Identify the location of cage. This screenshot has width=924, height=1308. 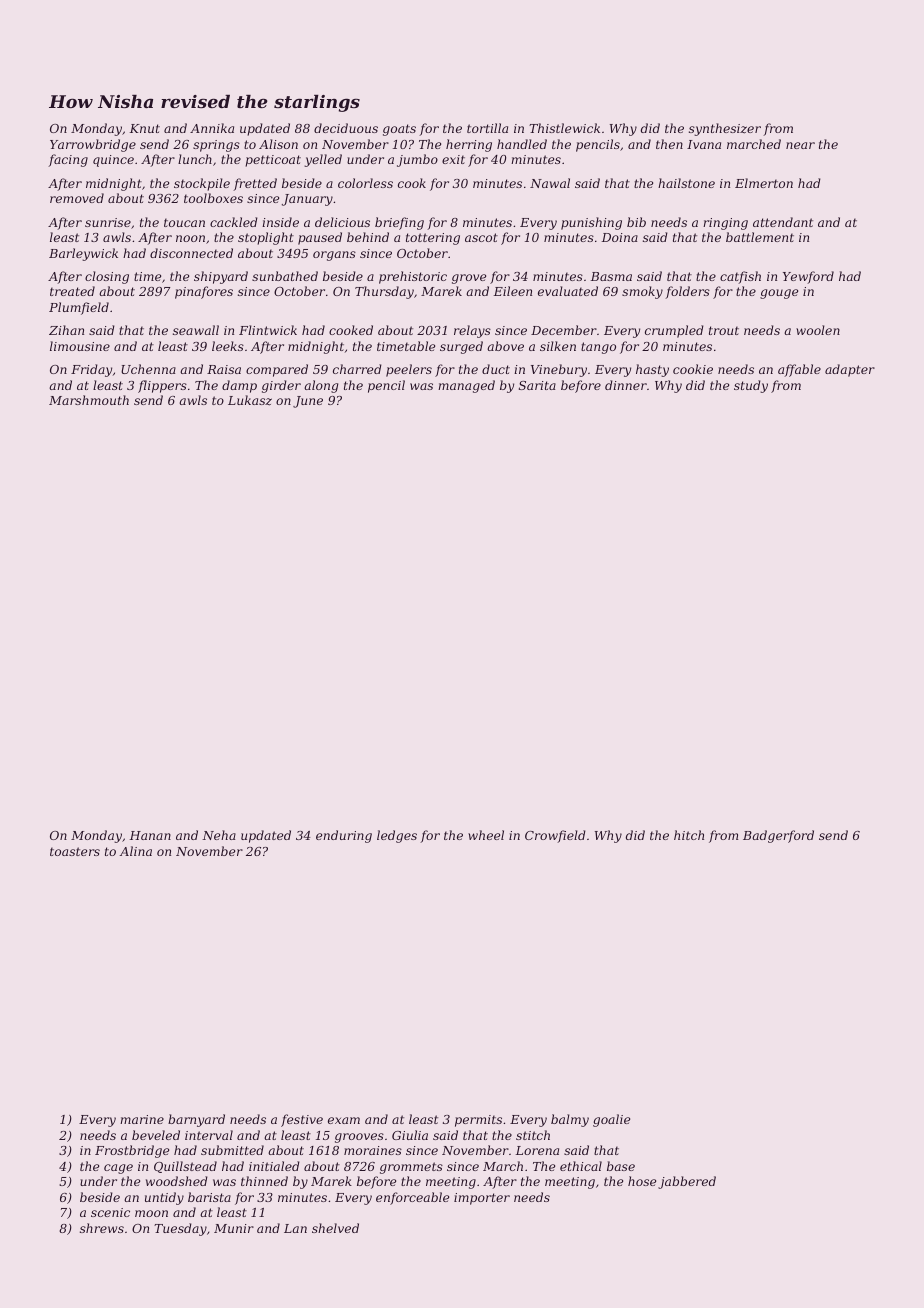
(118, 1169).
